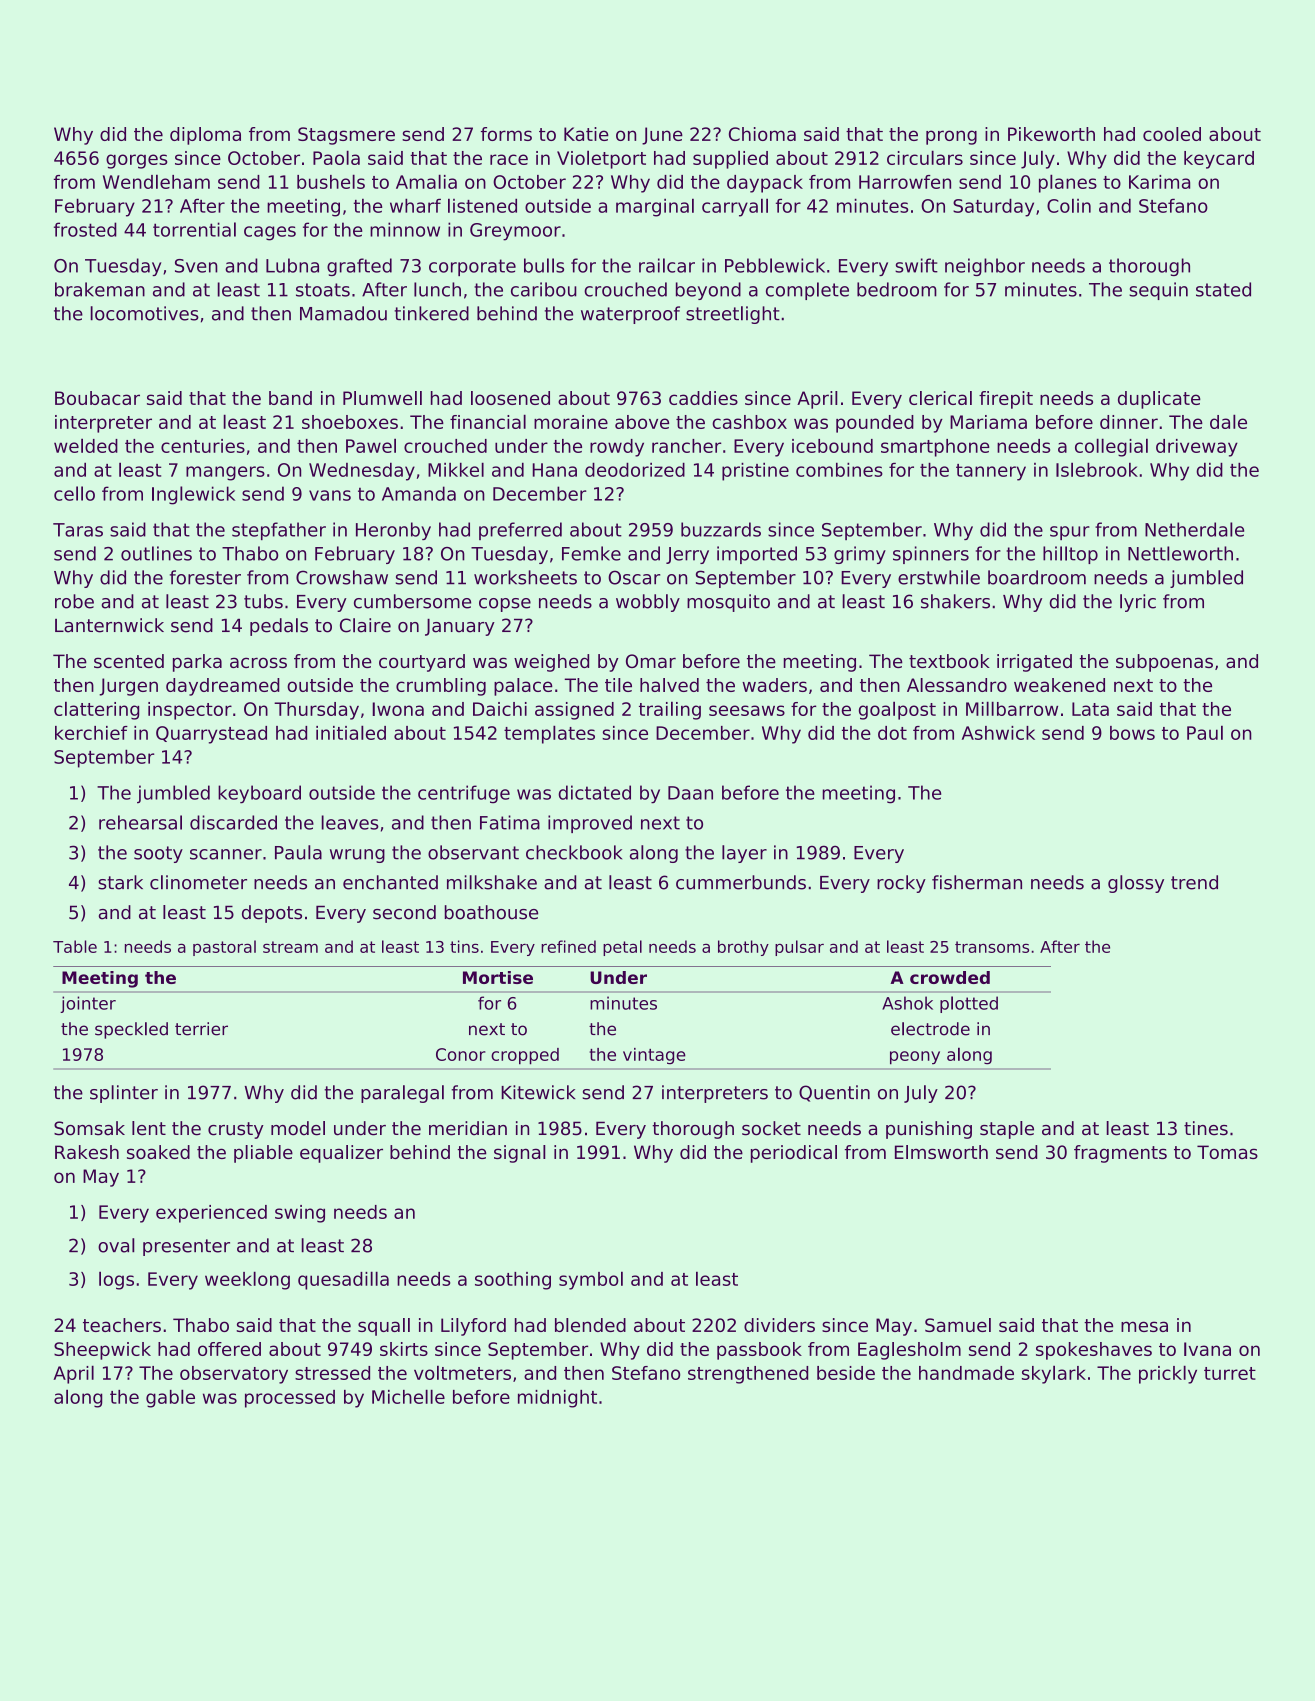 Image resolution: width=1315 pixels, height=1701 pixels. What do you see at coordinates (136, 161) in the screenshot?
I see `gorges` at bounding box center [136, 161].
